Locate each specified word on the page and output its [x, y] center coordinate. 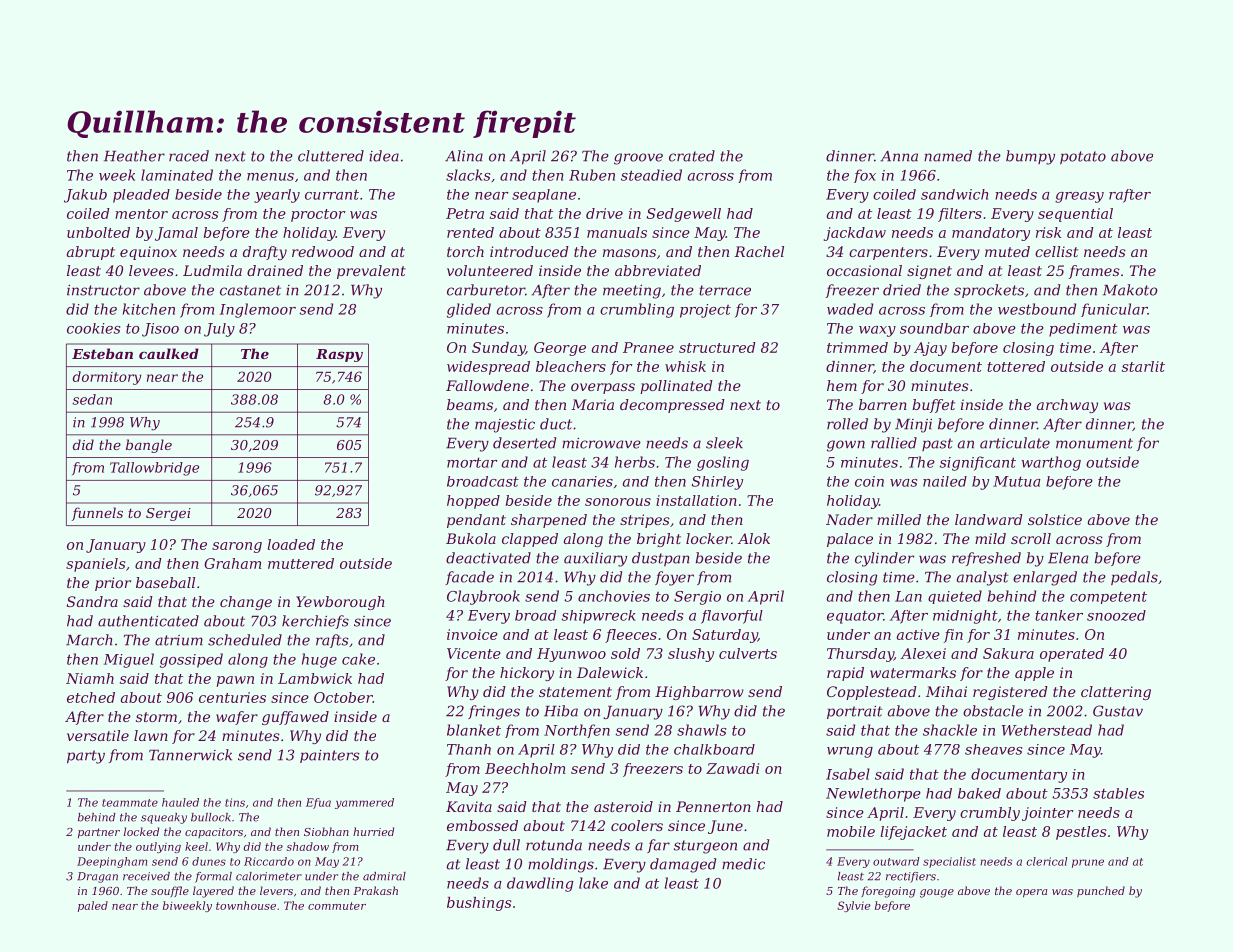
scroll [1031, 538]
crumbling [637, 310]
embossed [482, 825]
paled [93, 906]
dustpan [660, 559]
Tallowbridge [154, 469]
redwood [323, 251]
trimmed [857, 347]
